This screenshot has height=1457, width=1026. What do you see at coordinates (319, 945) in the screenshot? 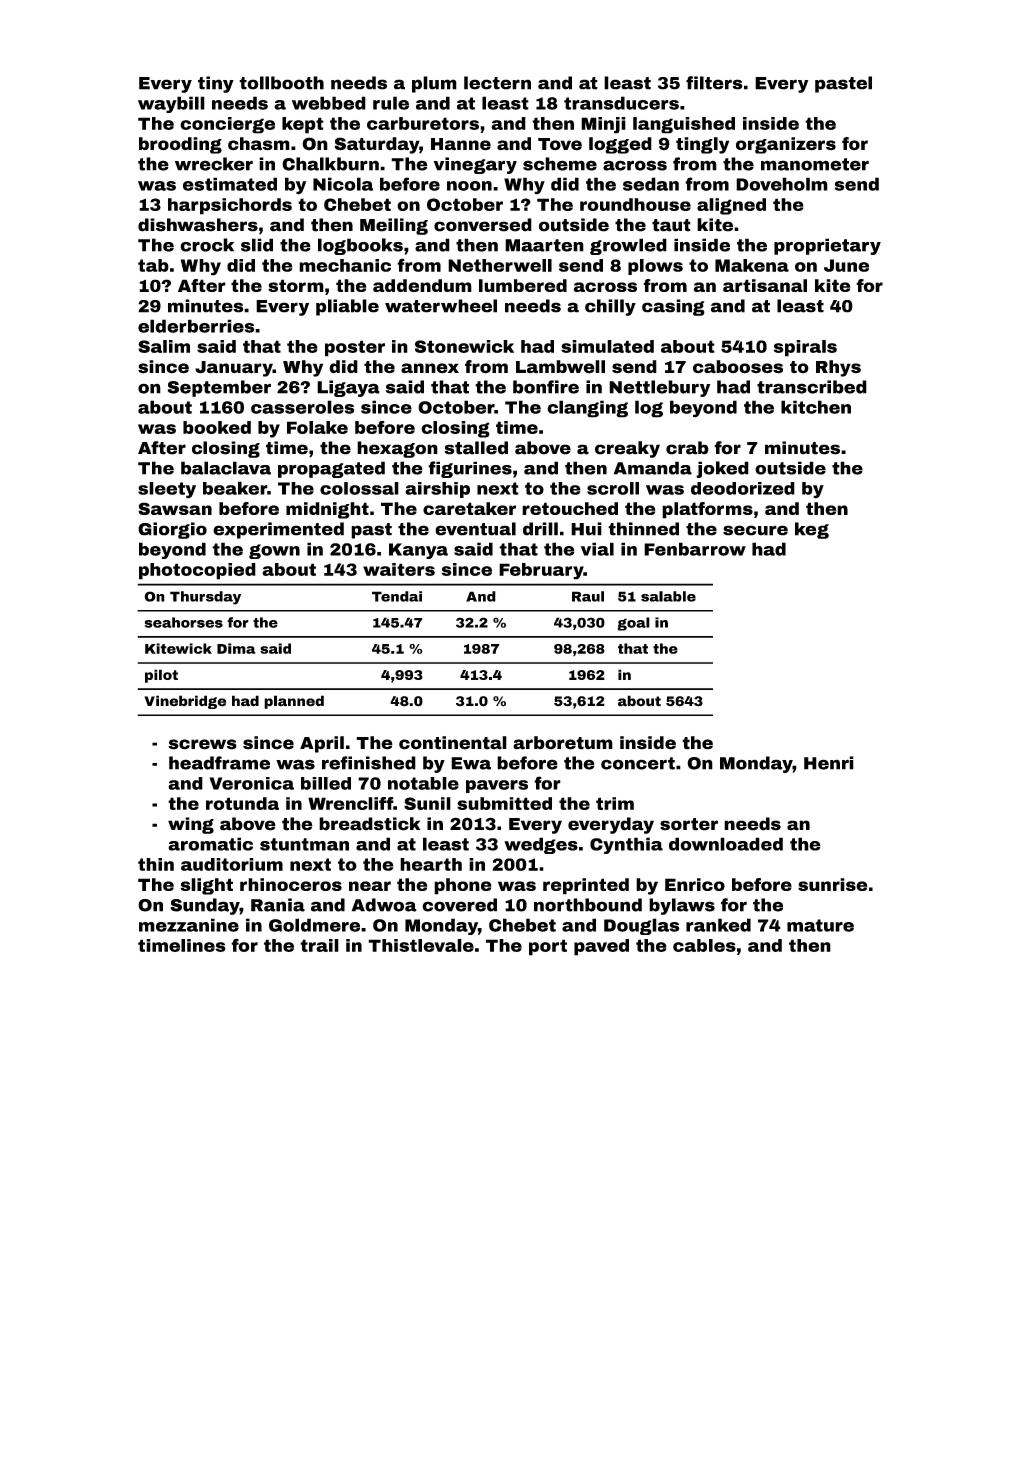
I see `trail` at bounding box center [319, 945].
